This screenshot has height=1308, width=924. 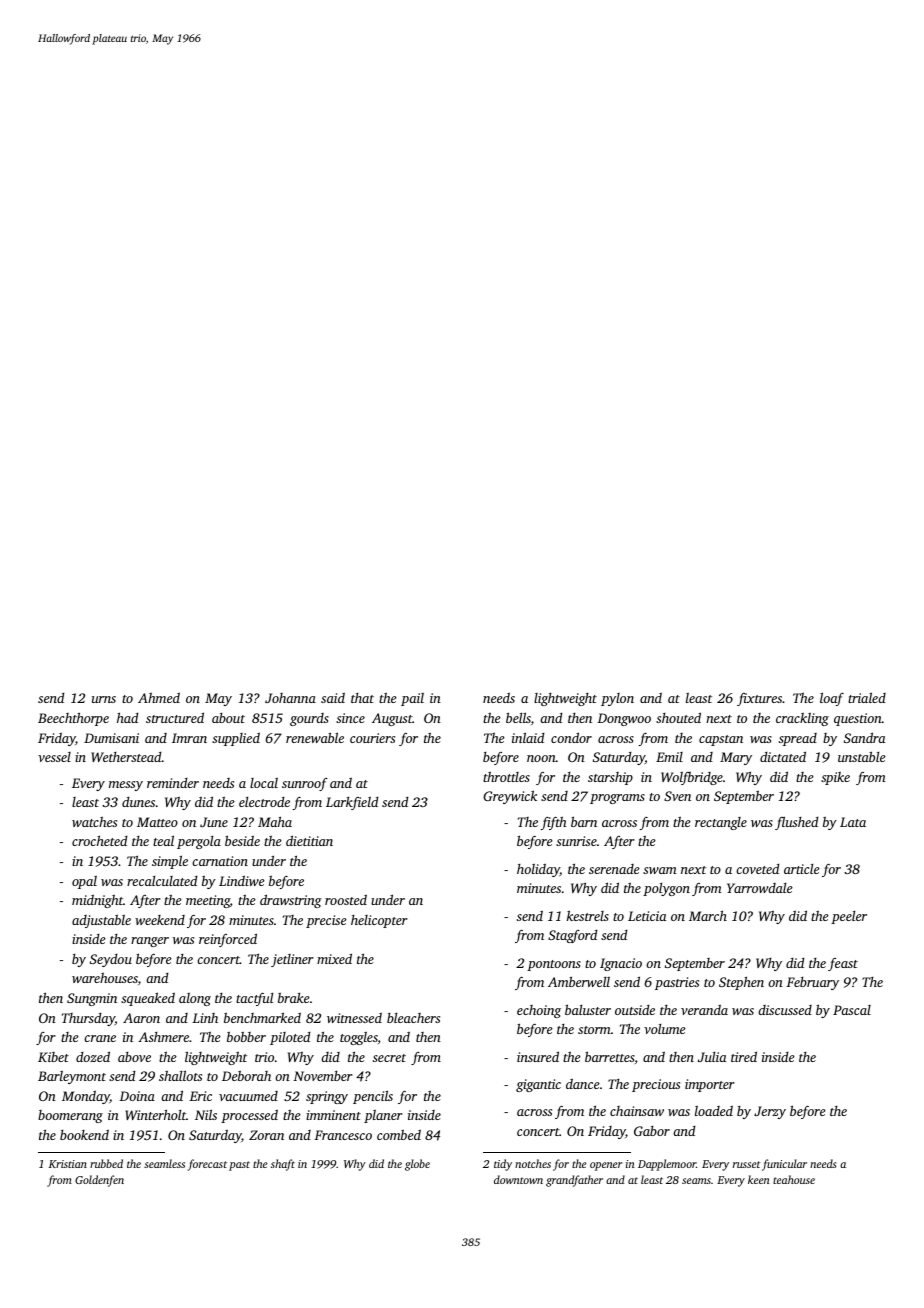 What do you see at coordinates (417, 1165) in the screenshot?
I see `globe` at bounding box center [417, 1165].
